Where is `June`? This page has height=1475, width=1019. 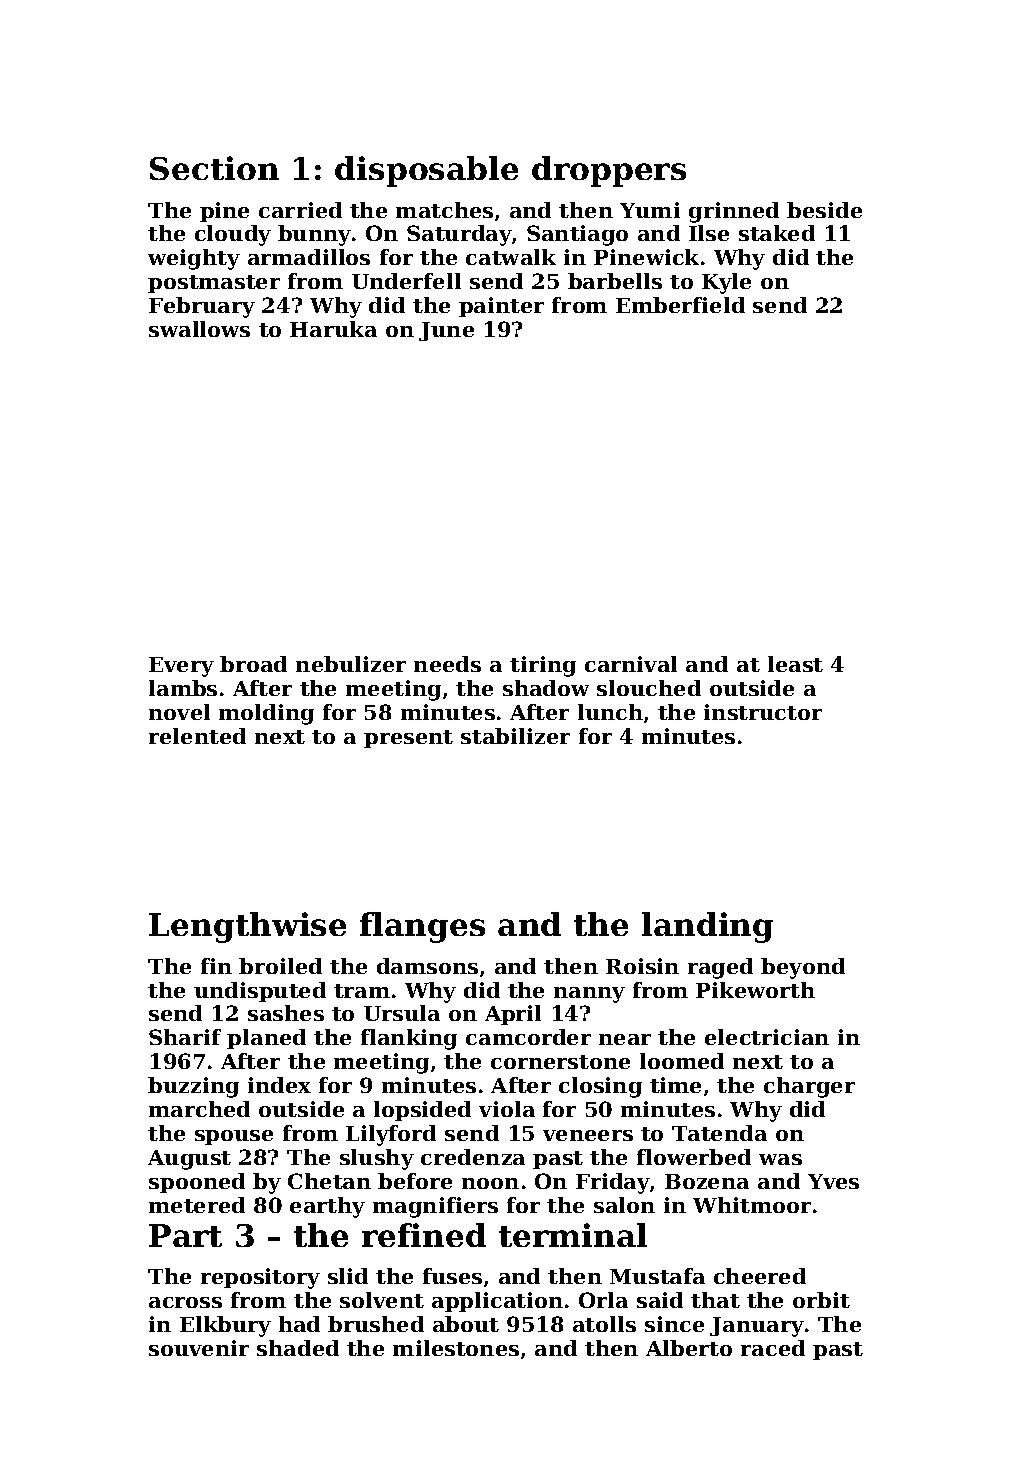
June is located at coordinates (446, 331).
